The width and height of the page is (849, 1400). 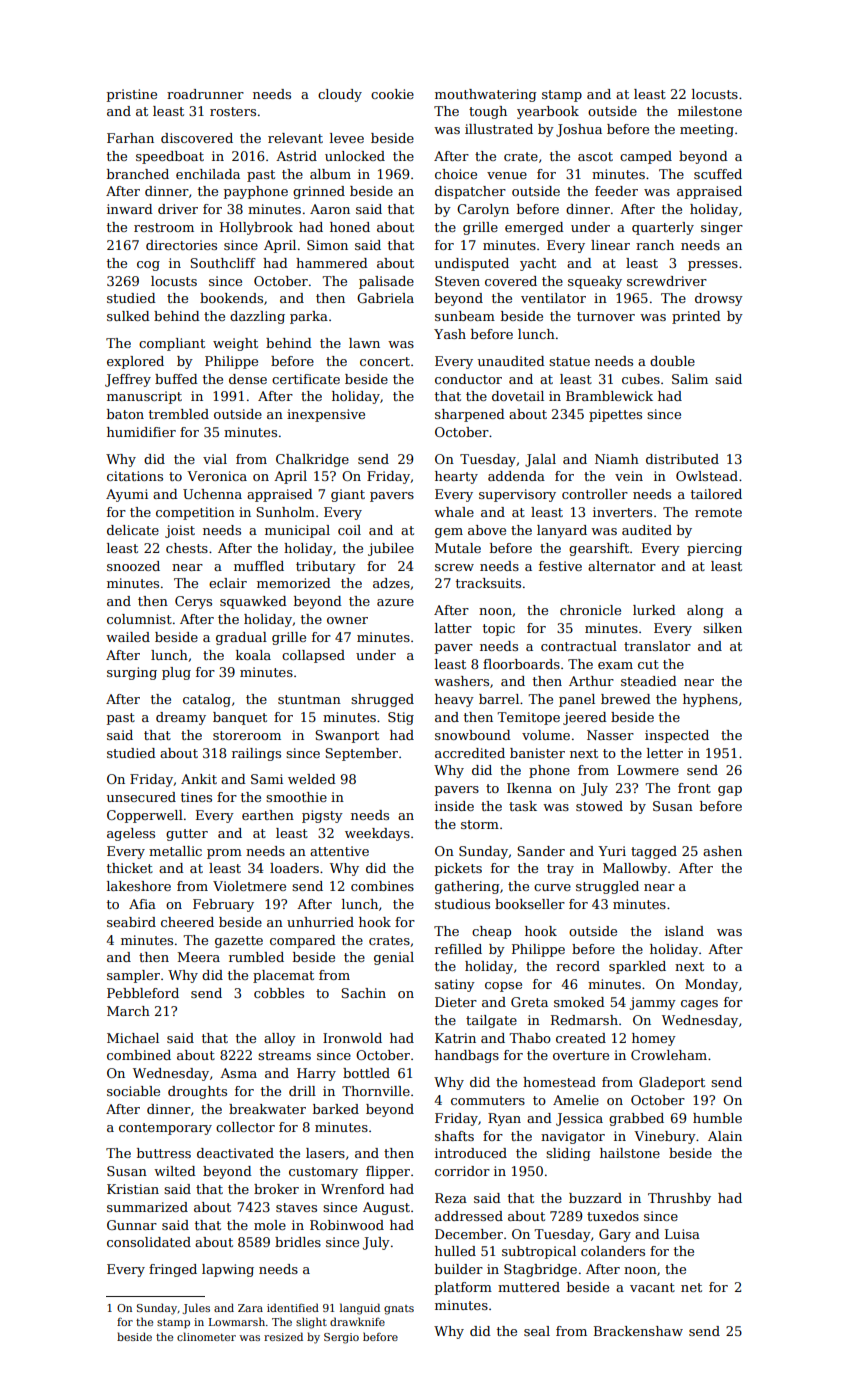 I want to click on seal, so click(x=537, y=1331).
